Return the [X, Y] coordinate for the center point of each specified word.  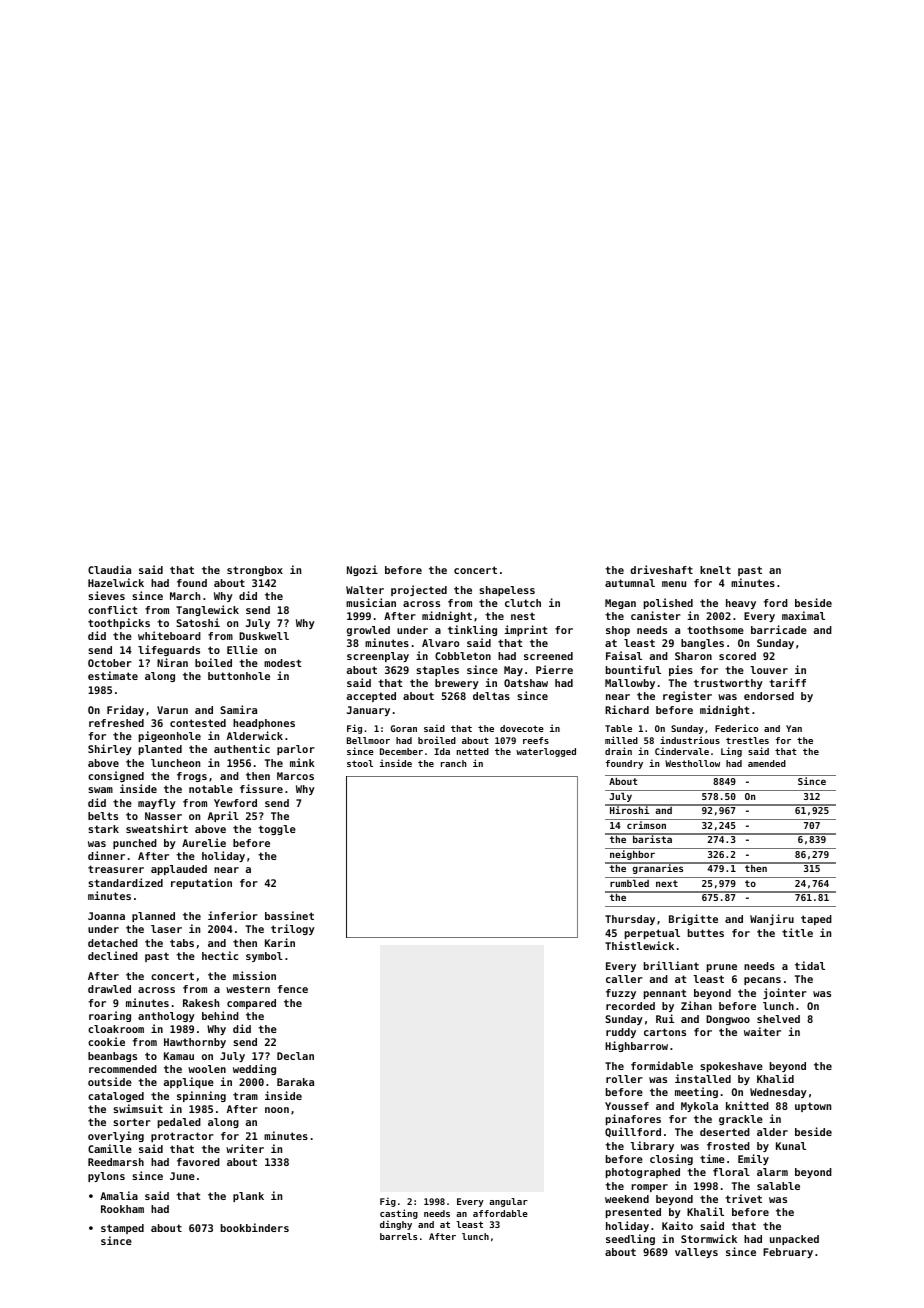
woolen [207, 1069]
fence [292, 989]
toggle [277, 830]
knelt [715, 570]
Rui [665, 1018]
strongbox [255, 571]
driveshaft [661, 569]
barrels [398, 1236]
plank [248, 1197]
